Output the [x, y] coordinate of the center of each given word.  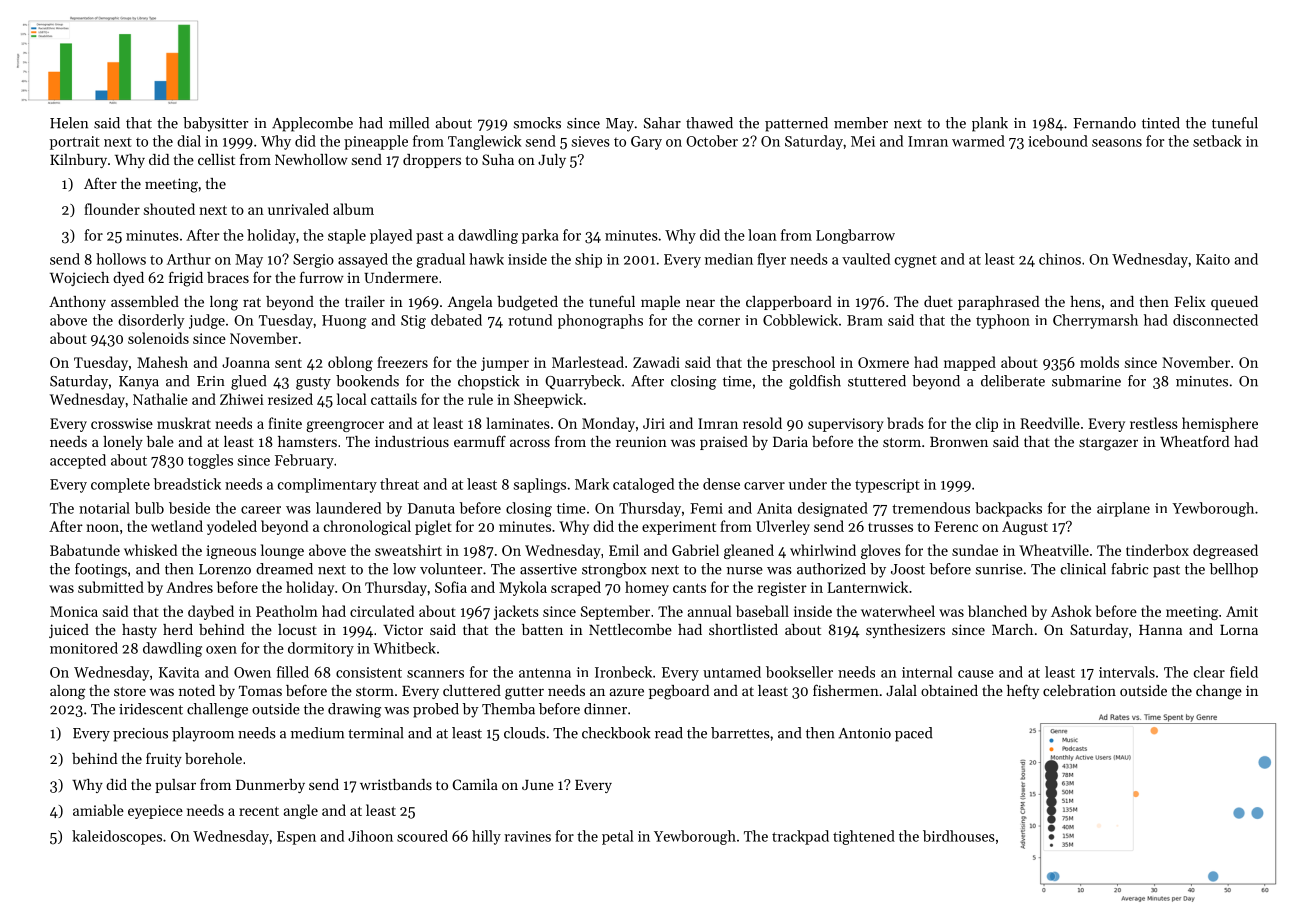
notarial [104, 508]
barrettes [740, 733]
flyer [771, 260]
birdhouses [959, 836]
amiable [98, 810]
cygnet [916, 262]
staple [347, 236]
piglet [433, 527]
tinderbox [1157, 550]
